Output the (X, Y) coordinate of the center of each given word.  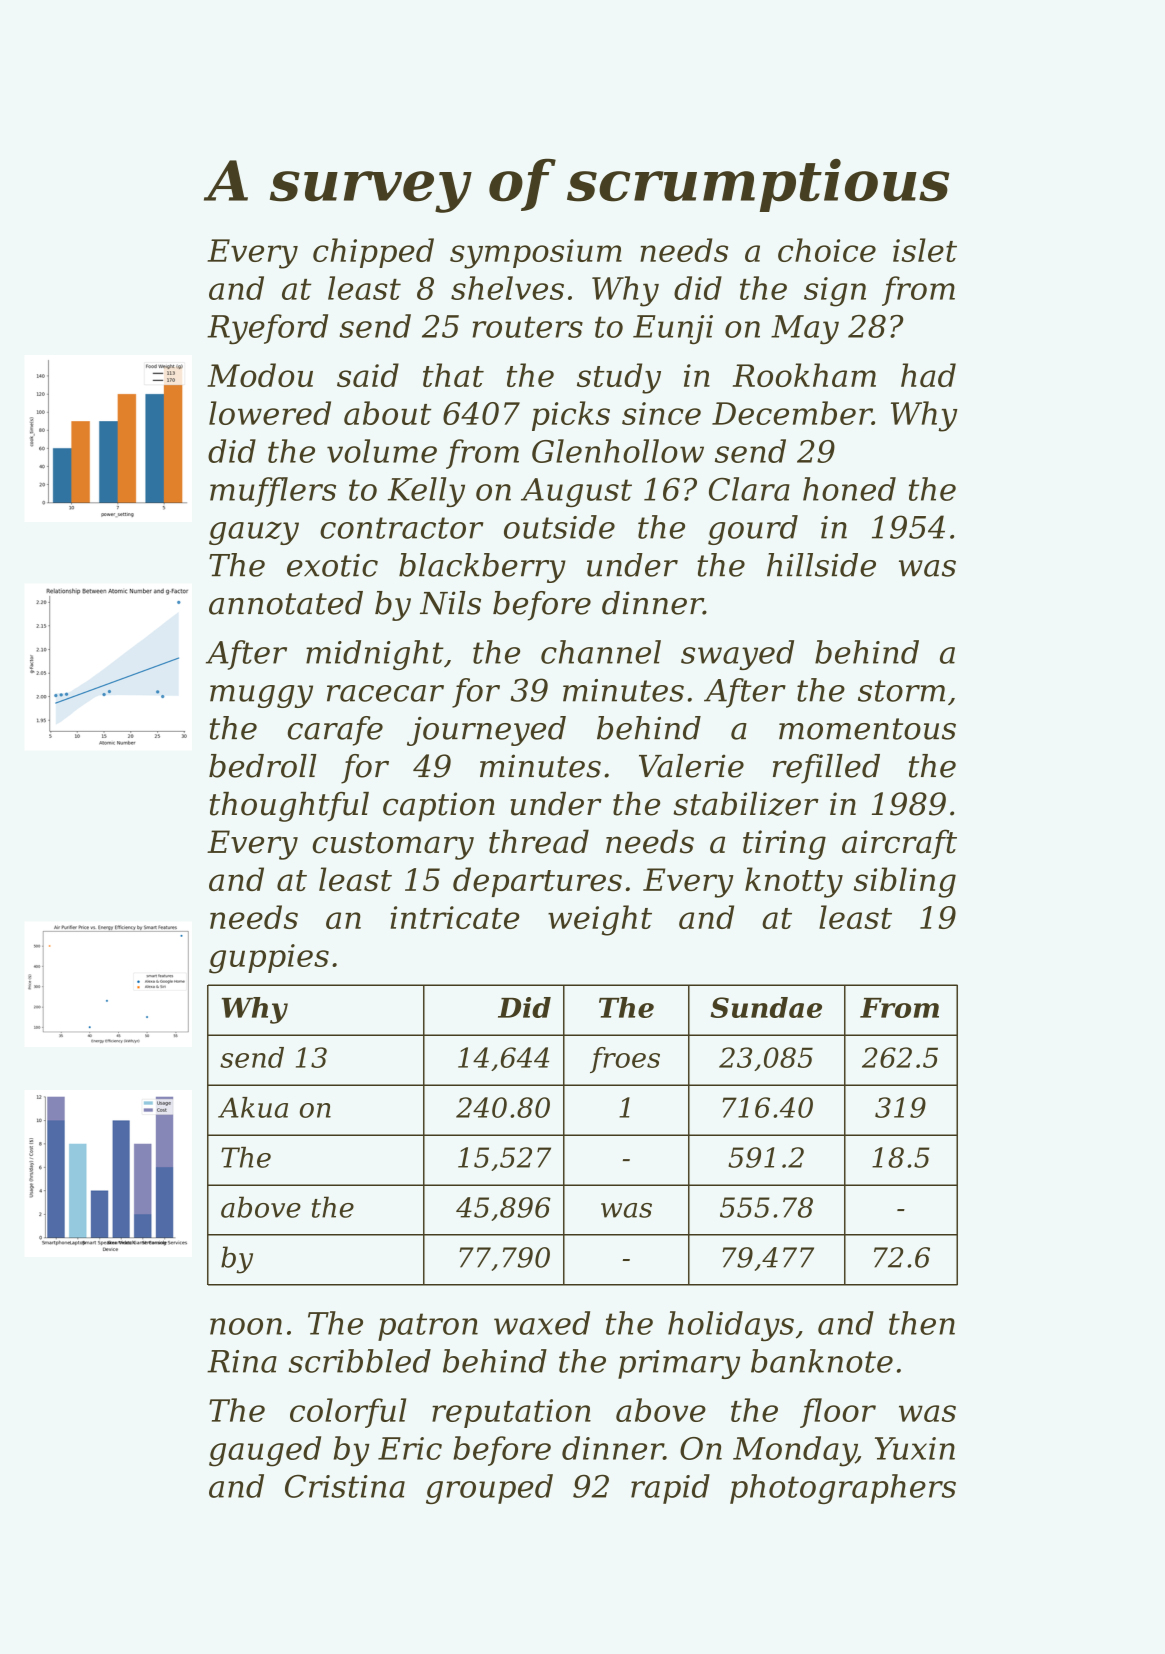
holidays (731, 1326)
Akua (253, 1107)
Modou (260, 375)
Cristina (345, 1486)
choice (827, 250)
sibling (905, 882)
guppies (269, 959)
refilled (826, 769)
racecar (385, 693)
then (922, 1323)
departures (537, 882)
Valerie (691, 766)
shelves (507, 288)
